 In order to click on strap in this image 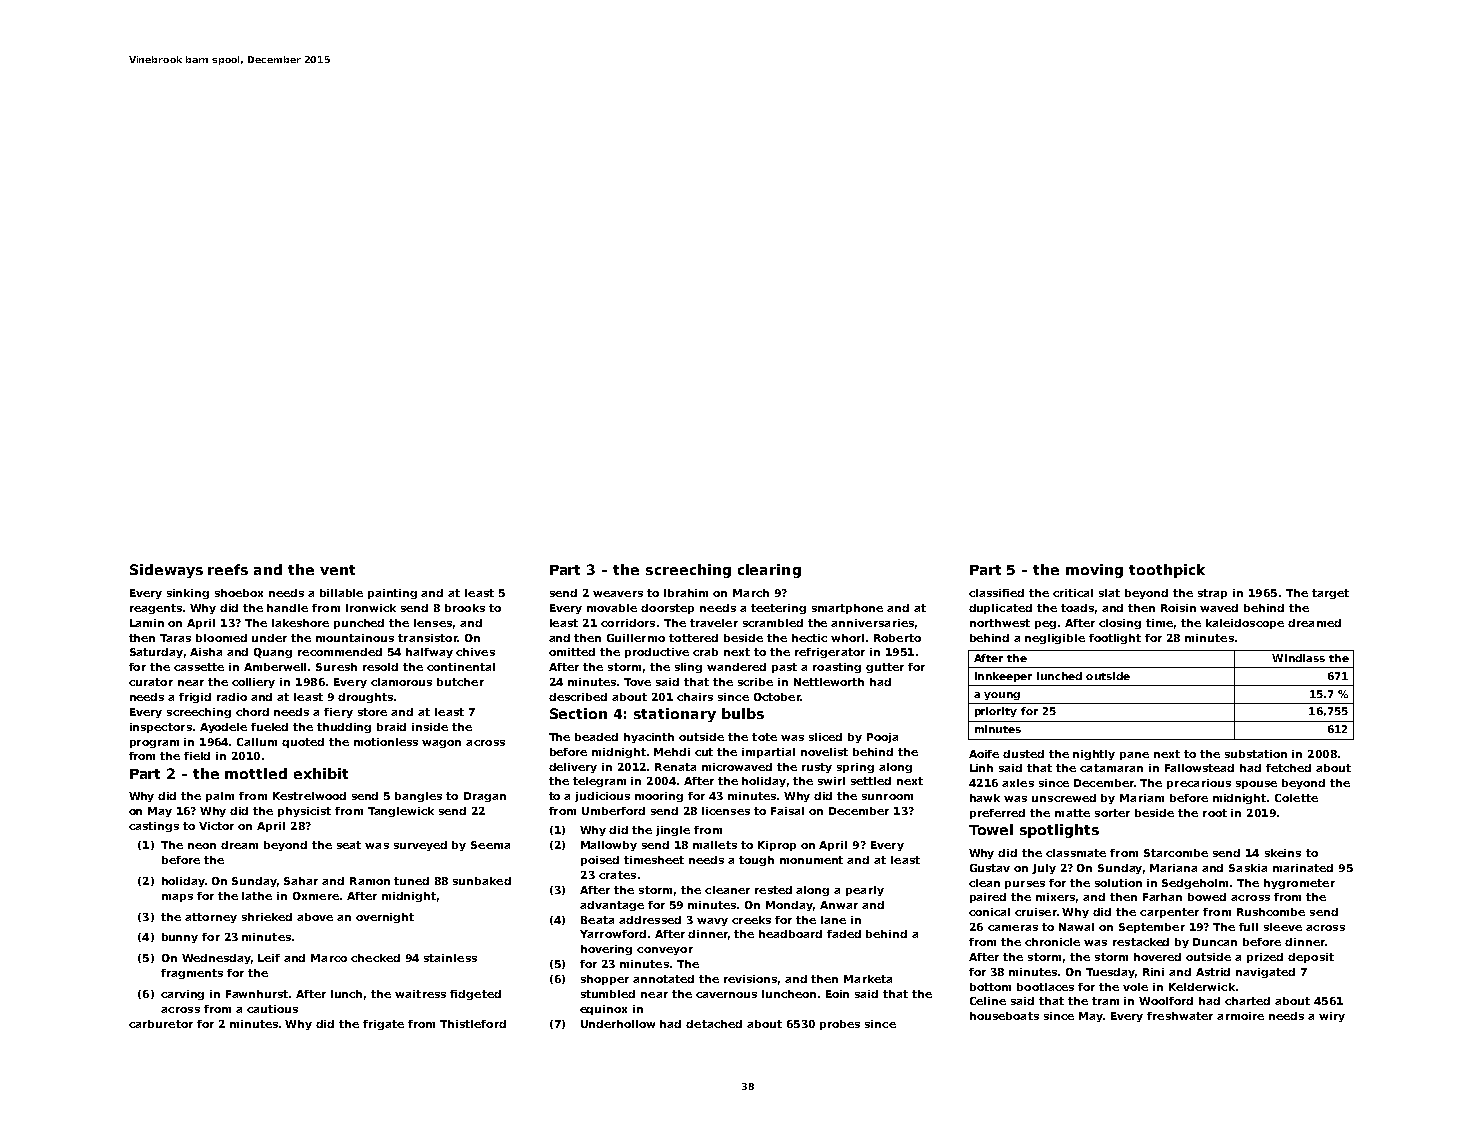, I will do `click(1212, 594)`.
